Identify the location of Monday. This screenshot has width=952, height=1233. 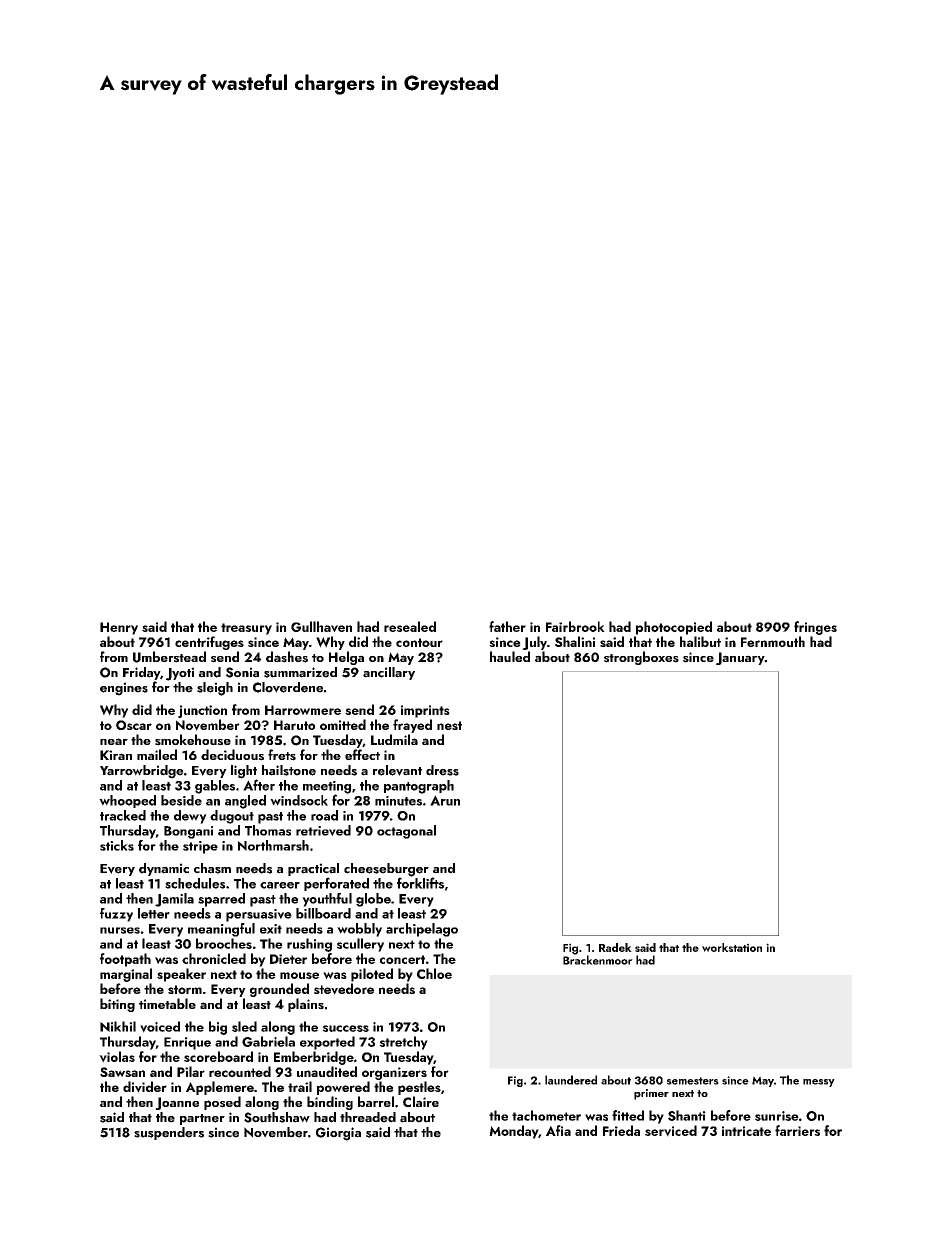
(513, 1132).
